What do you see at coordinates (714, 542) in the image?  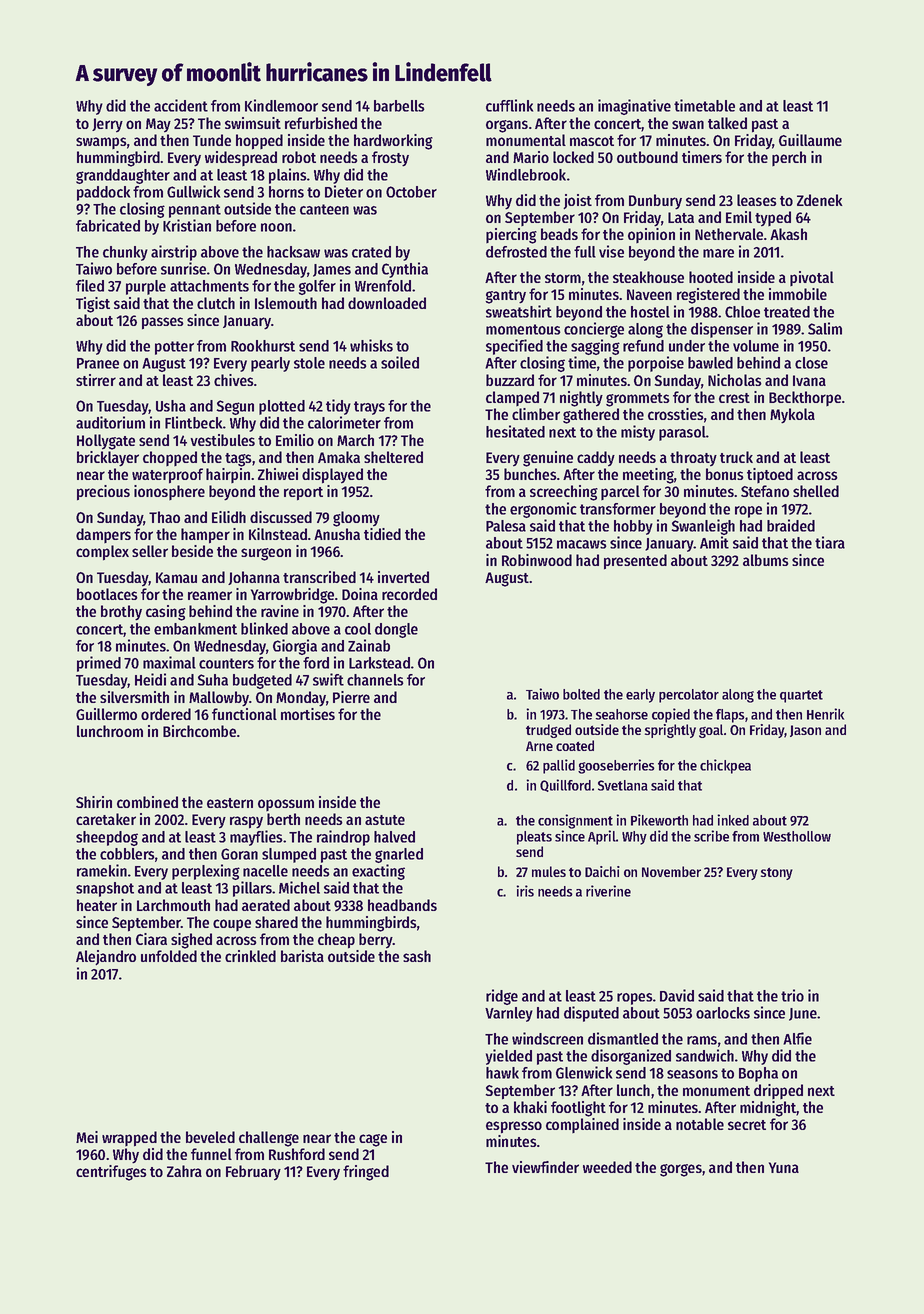 I see `Amit` at bounding box center [714, 542].
